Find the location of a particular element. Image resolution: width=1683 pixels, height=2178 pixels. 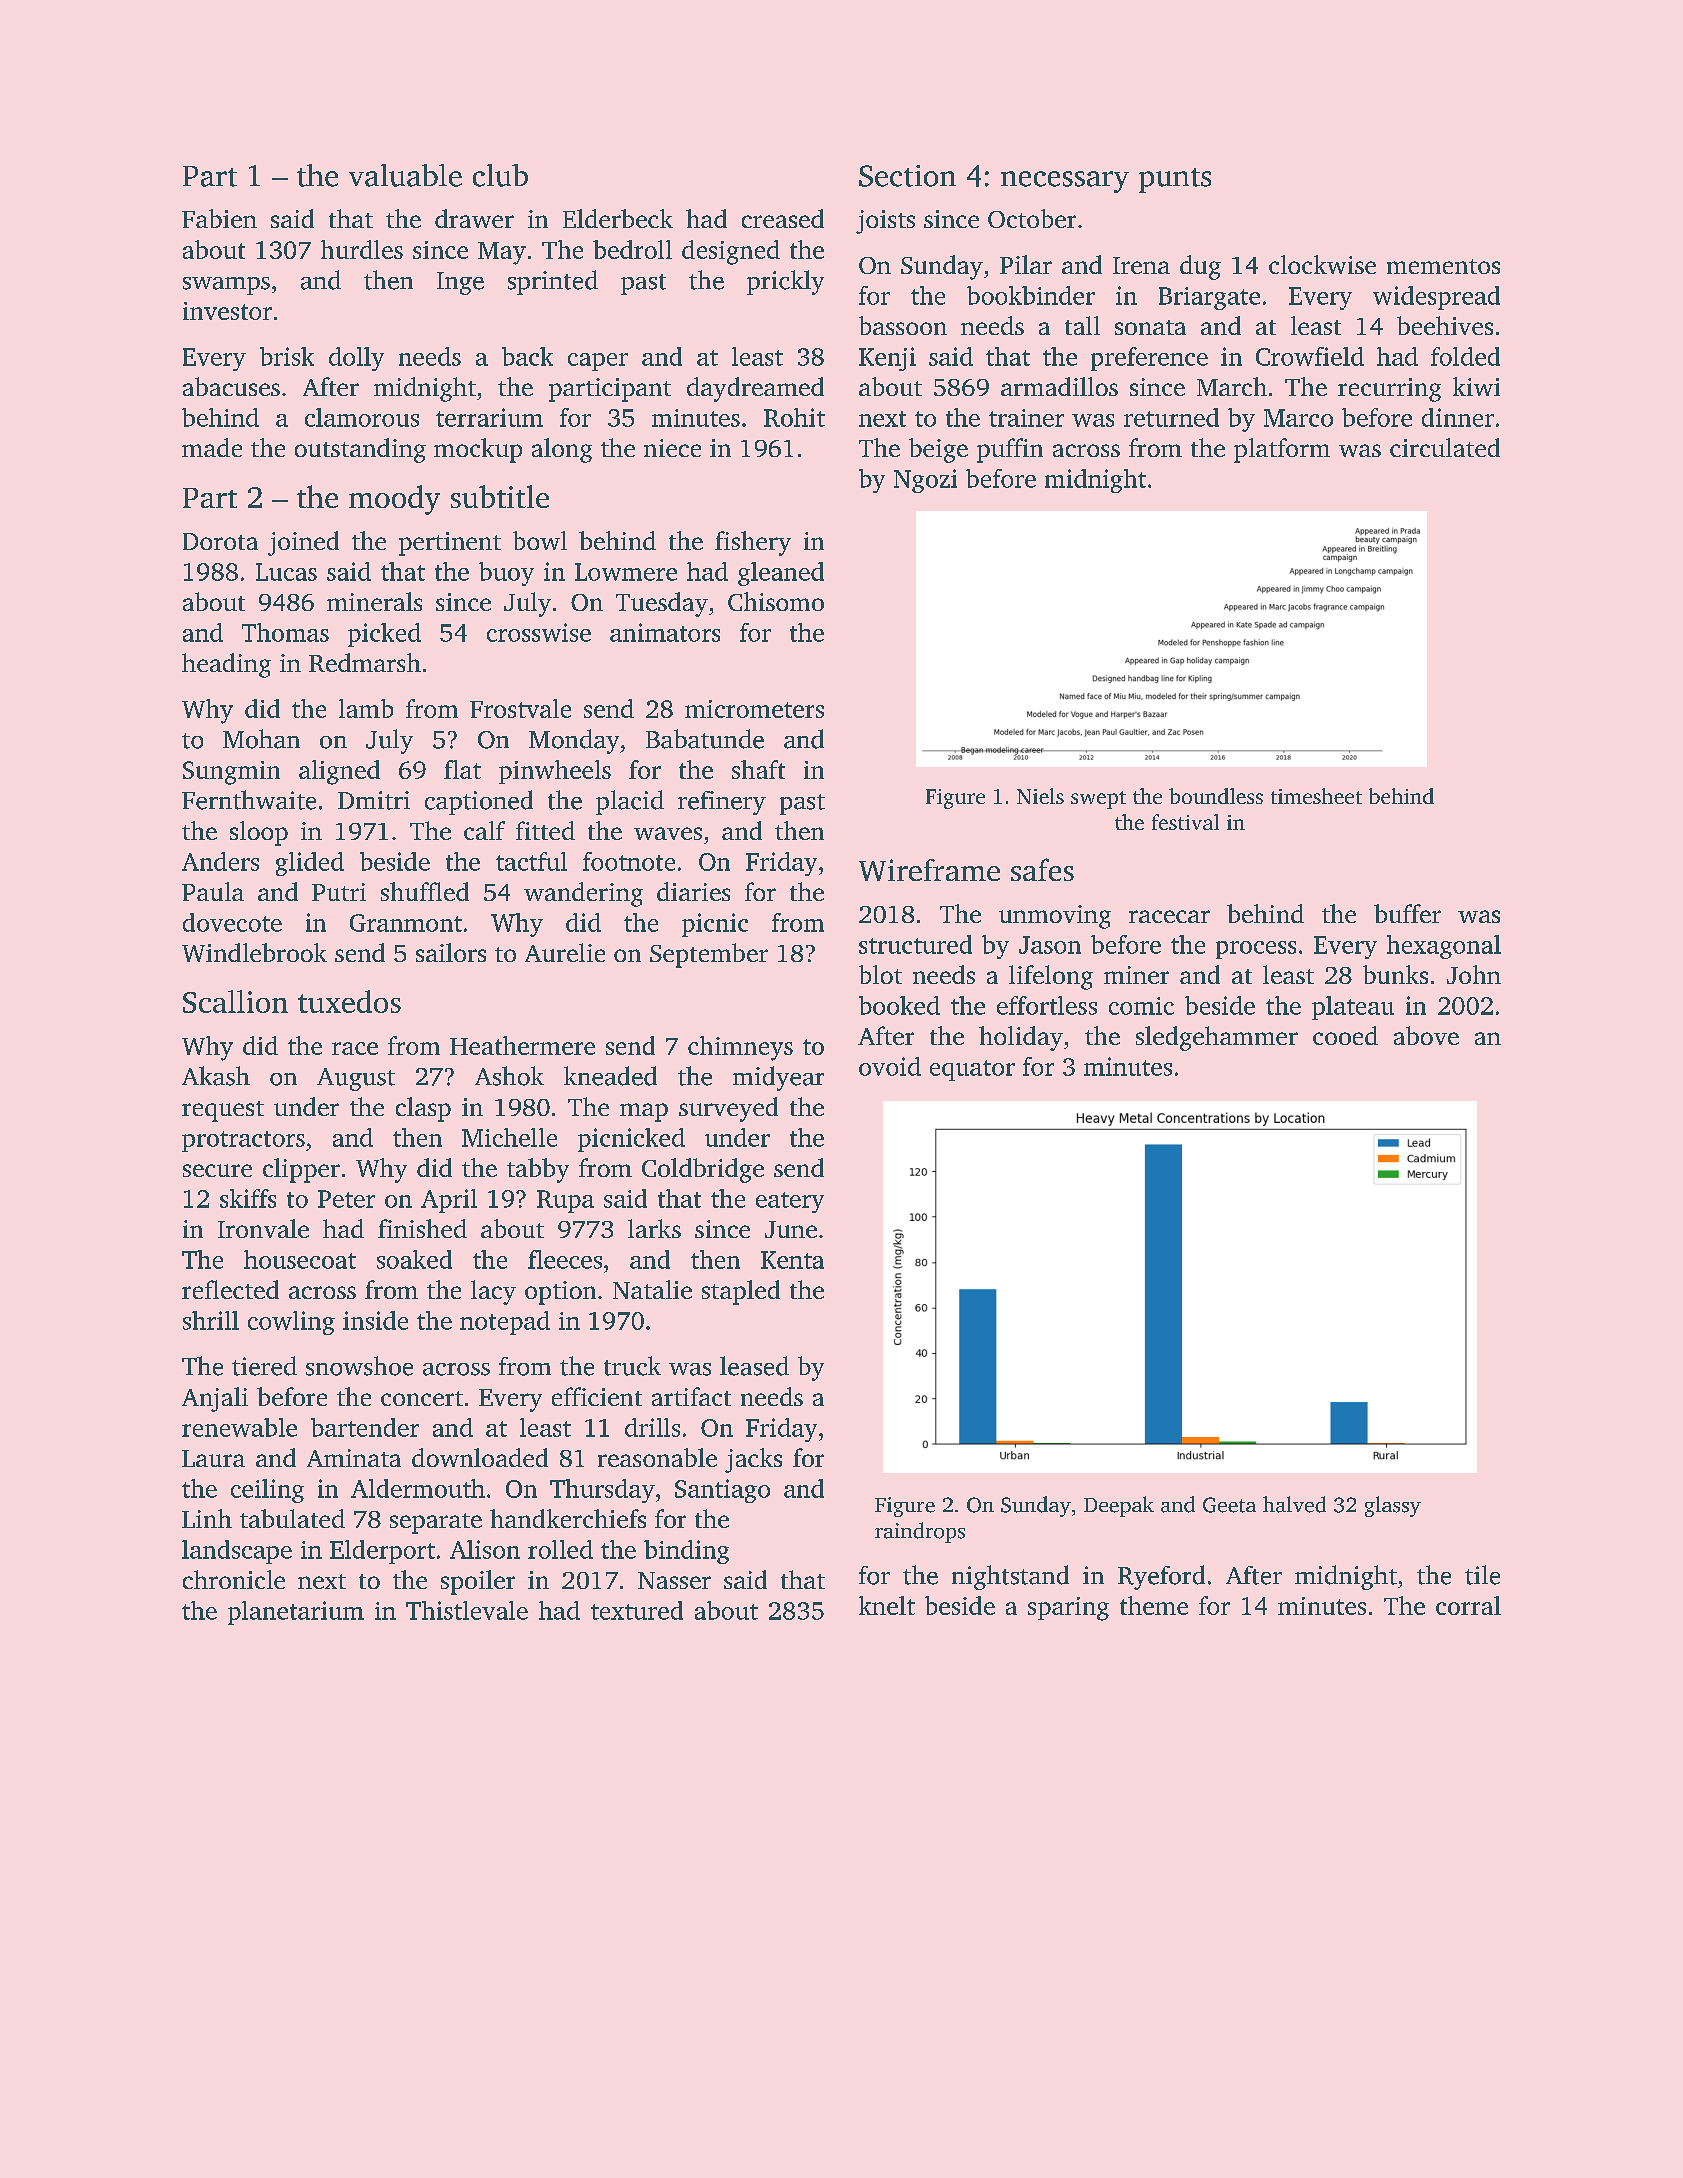

halved is located at coordinates (1294, 1504).
